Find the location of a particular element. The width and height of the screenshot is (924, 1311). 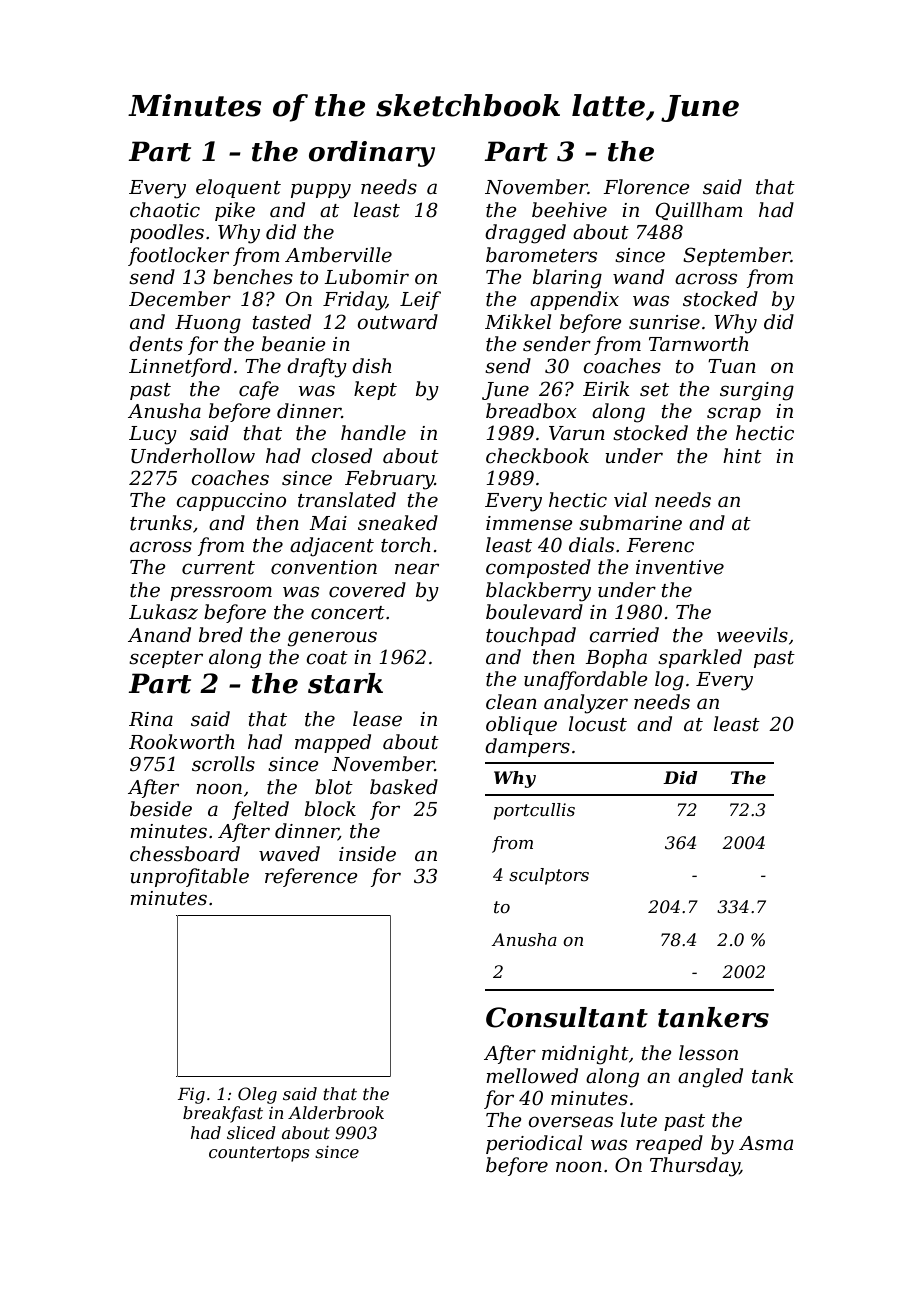

periodical is located at coordinates (534, 1144).
